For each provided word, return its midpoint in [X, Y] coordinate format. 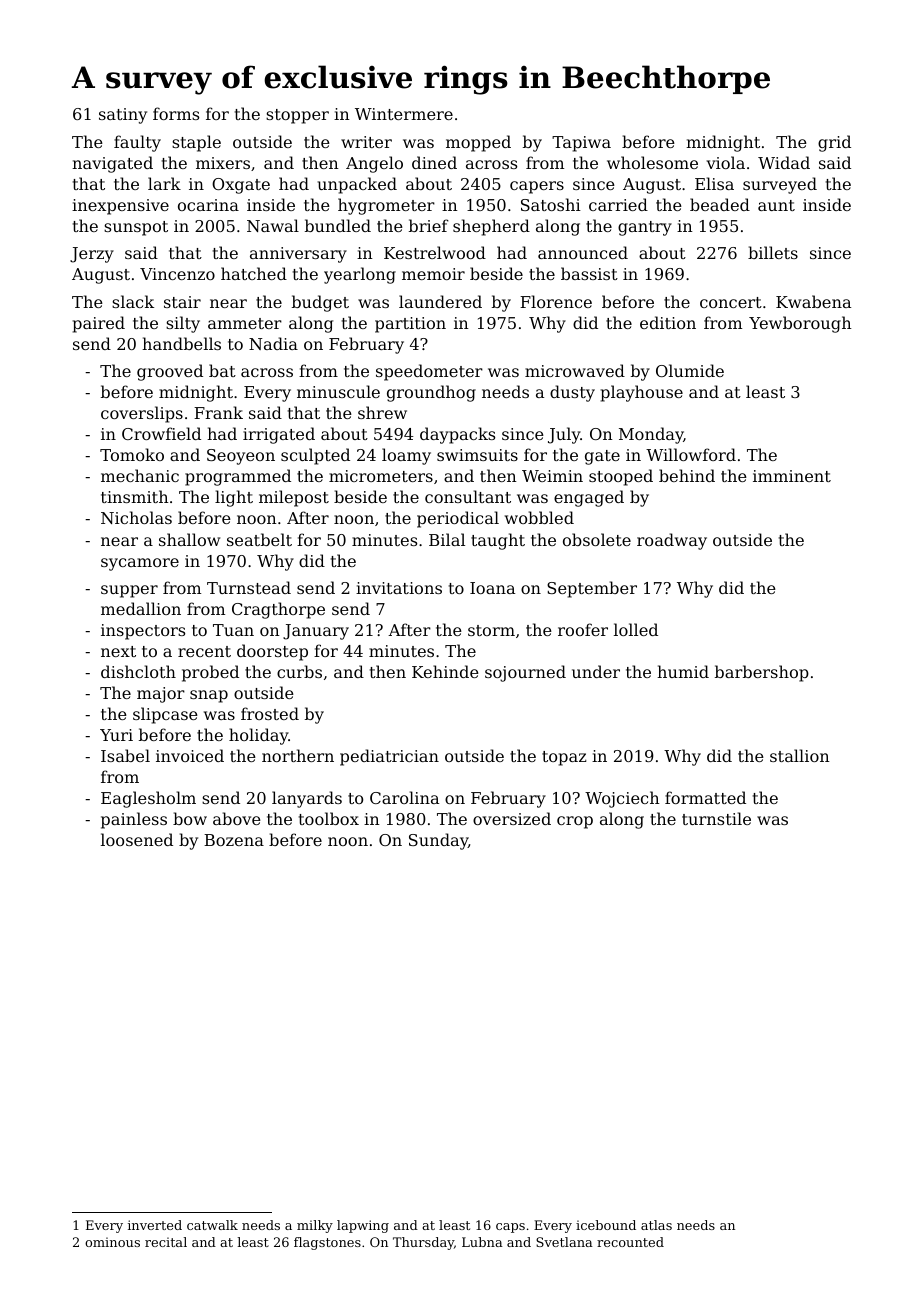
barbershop [762, 673]
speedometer [429, 372]
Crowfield [161, 433]
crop [575, 822]
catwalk [212, 1225]
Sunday [438, 841]
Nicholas [136, 517]
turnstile [716, 818]
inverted [155, 1225]
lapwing [363, 1226]
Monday [651, 435]
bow [190, 818]
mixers [223, 163]
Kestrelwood [435, 252]
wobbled [539, 517]
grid [834, 143]
